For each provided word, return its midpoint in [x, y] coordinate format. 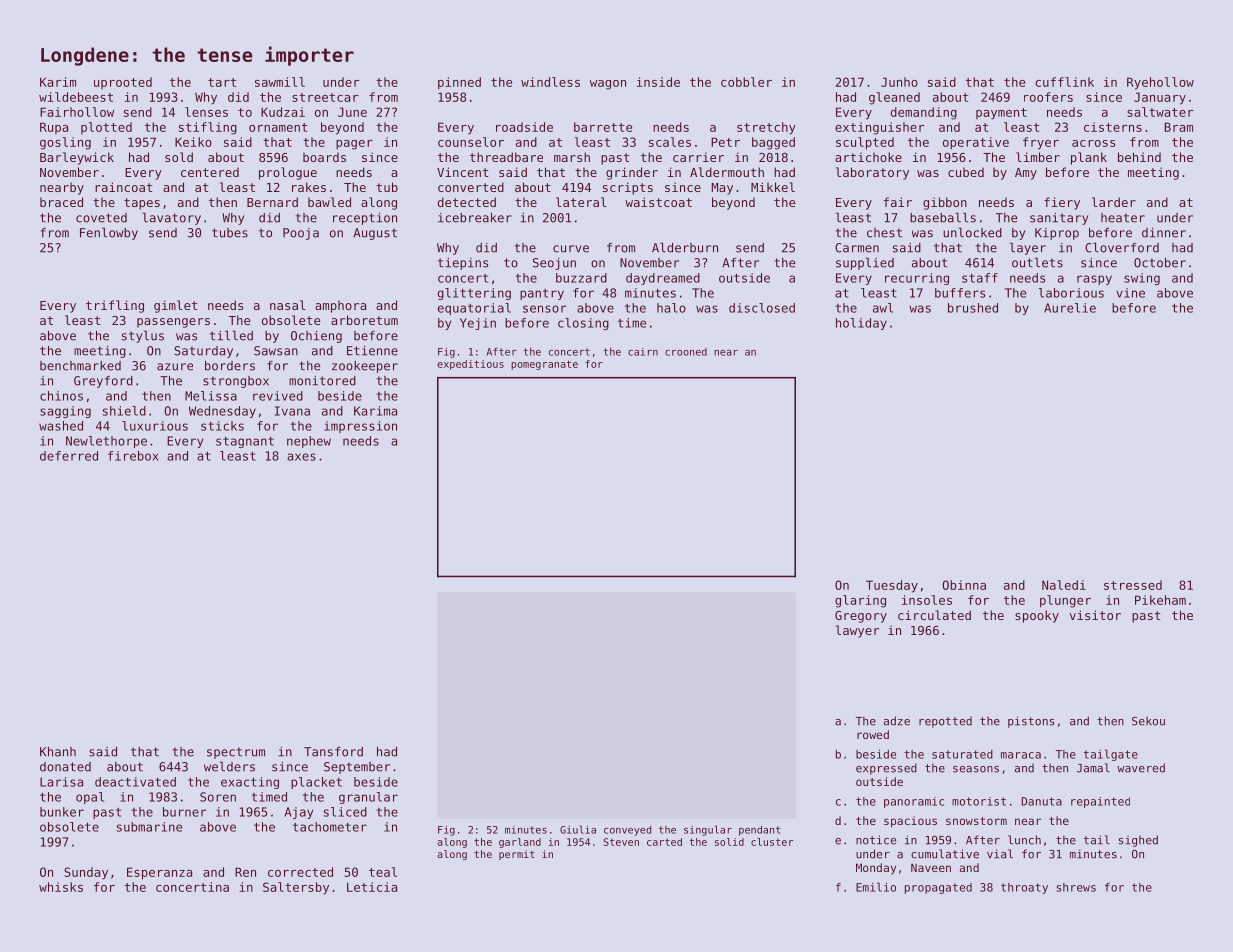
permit [517, 855]
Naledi [1064, 585]
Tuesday [892, 586]
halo [671, 308]
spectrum [236, 753]
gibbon [945, 203]
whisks [61, 887]
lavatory [171, 218]
